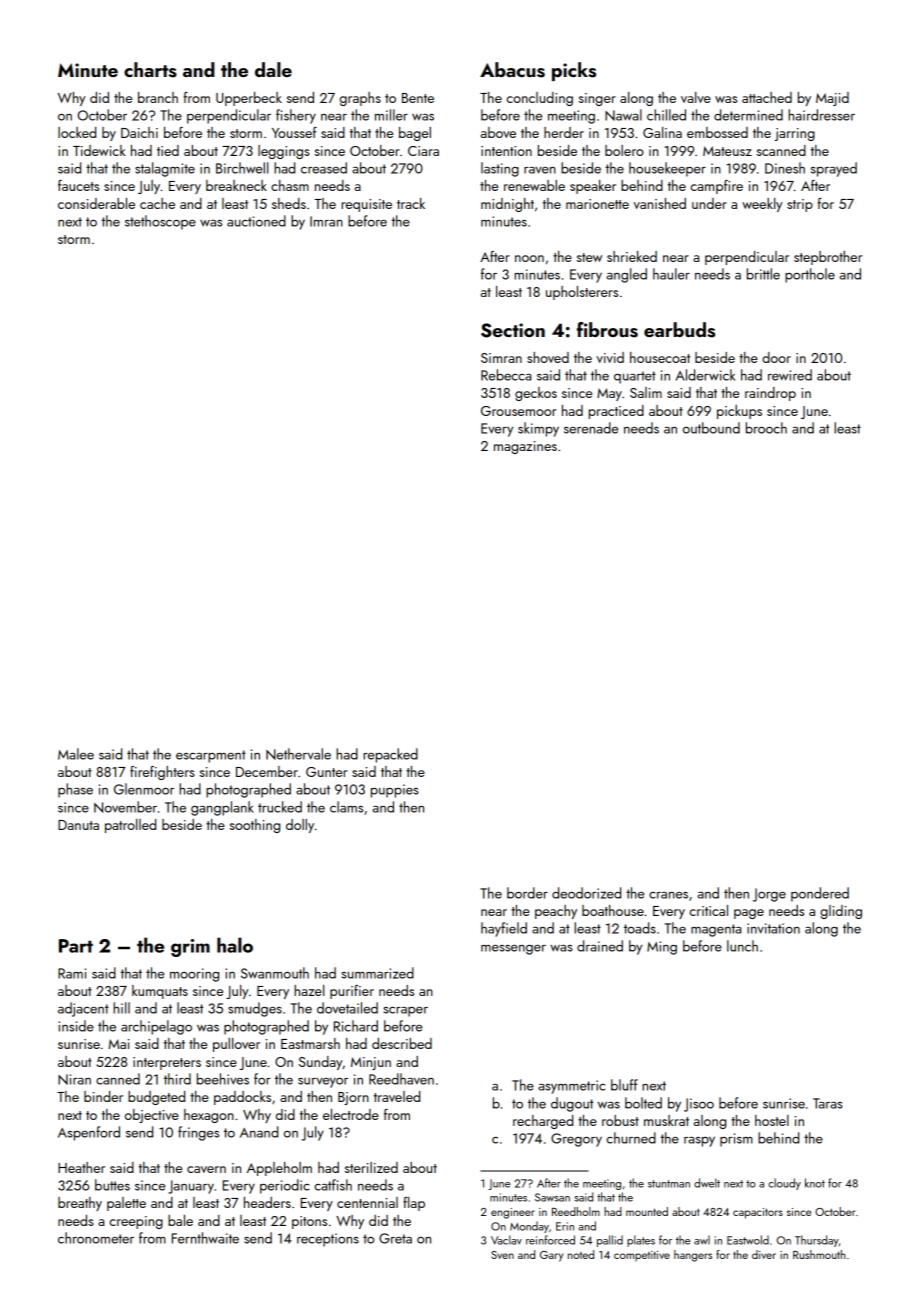 Image resolution: width=924 pixels, height=1308 pixels. I want to click on Fernthwaite, so click(205, 1238).
